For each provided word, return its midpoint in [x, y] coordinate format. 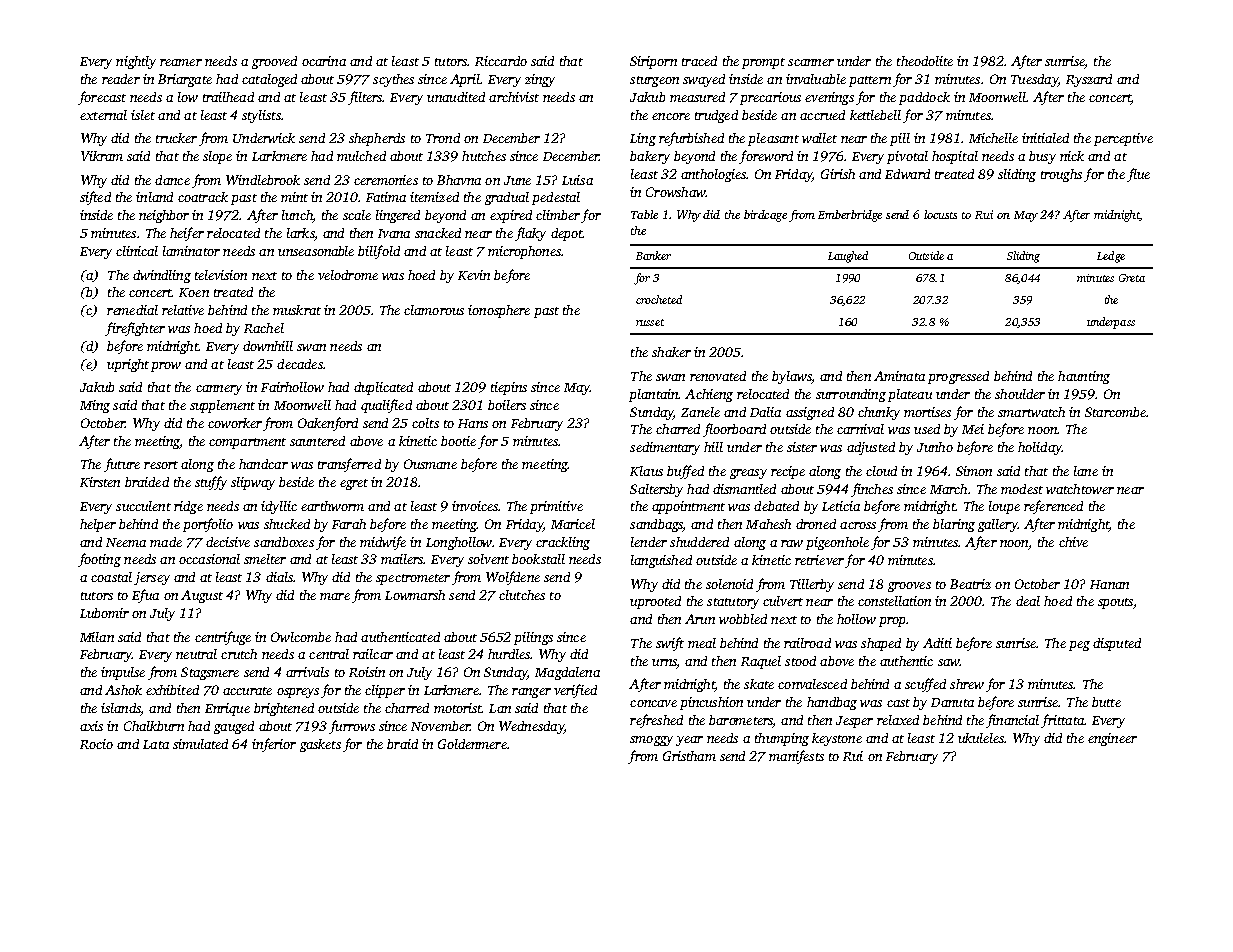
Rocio [96, 744]
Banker [653, 255]
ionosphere [499, 311]
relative [183, 310]
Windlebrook [263, 180]
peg [1079, 646]
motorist [458, 708]
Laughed [848, 257]
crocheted [659, 299]
